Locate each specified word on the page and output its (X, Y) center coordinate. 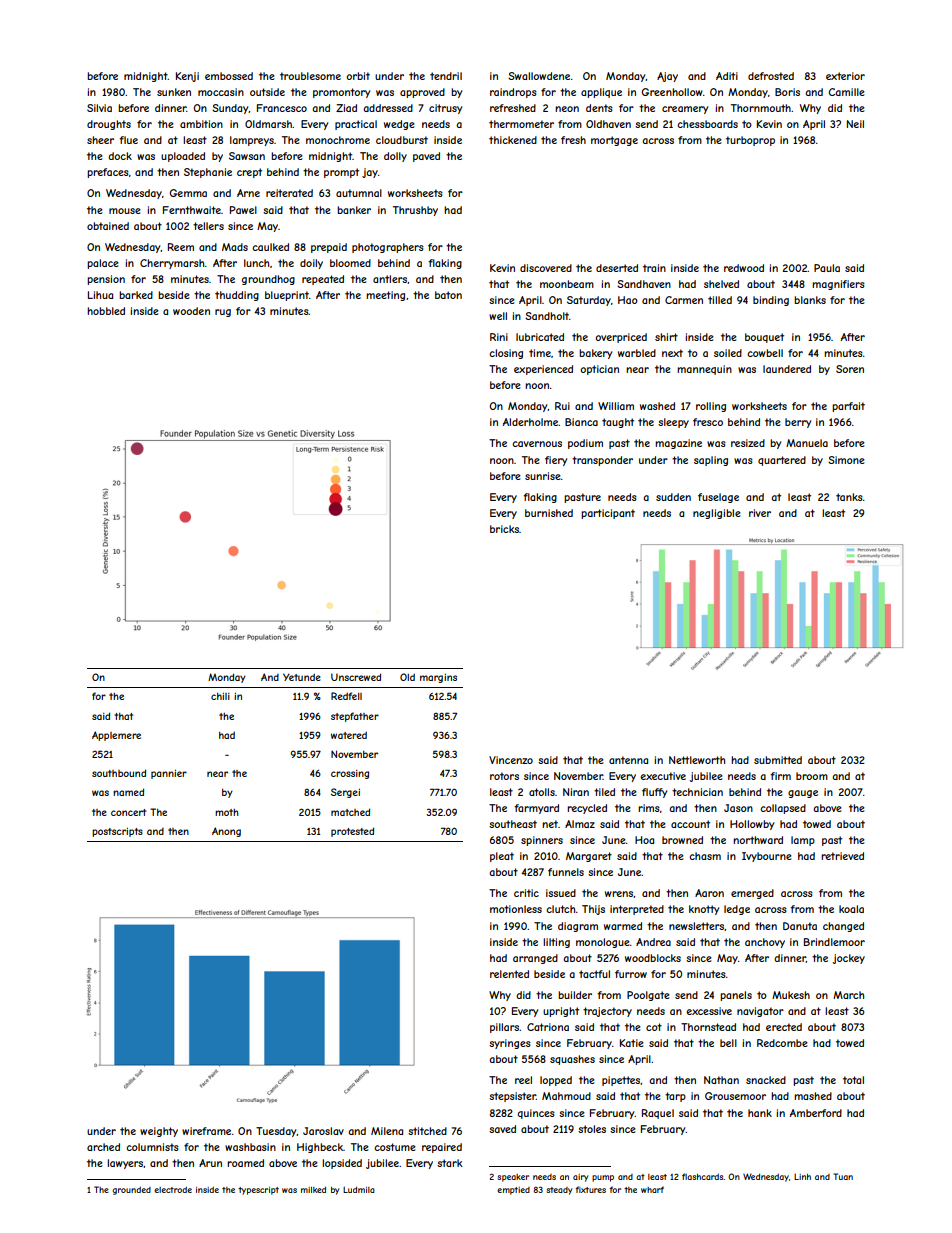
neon (567, 109)
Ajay (667, 77)
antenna (628, 760)
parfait (848, 407)
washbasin (250, 1147)
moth (227, 812)
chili (220, 696)
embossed (229, 76)
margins (438, 678)
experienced (543, 370)
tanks (849, 497)
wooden (191, 311)
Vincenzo (511, 760)
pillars (505, 1028)
